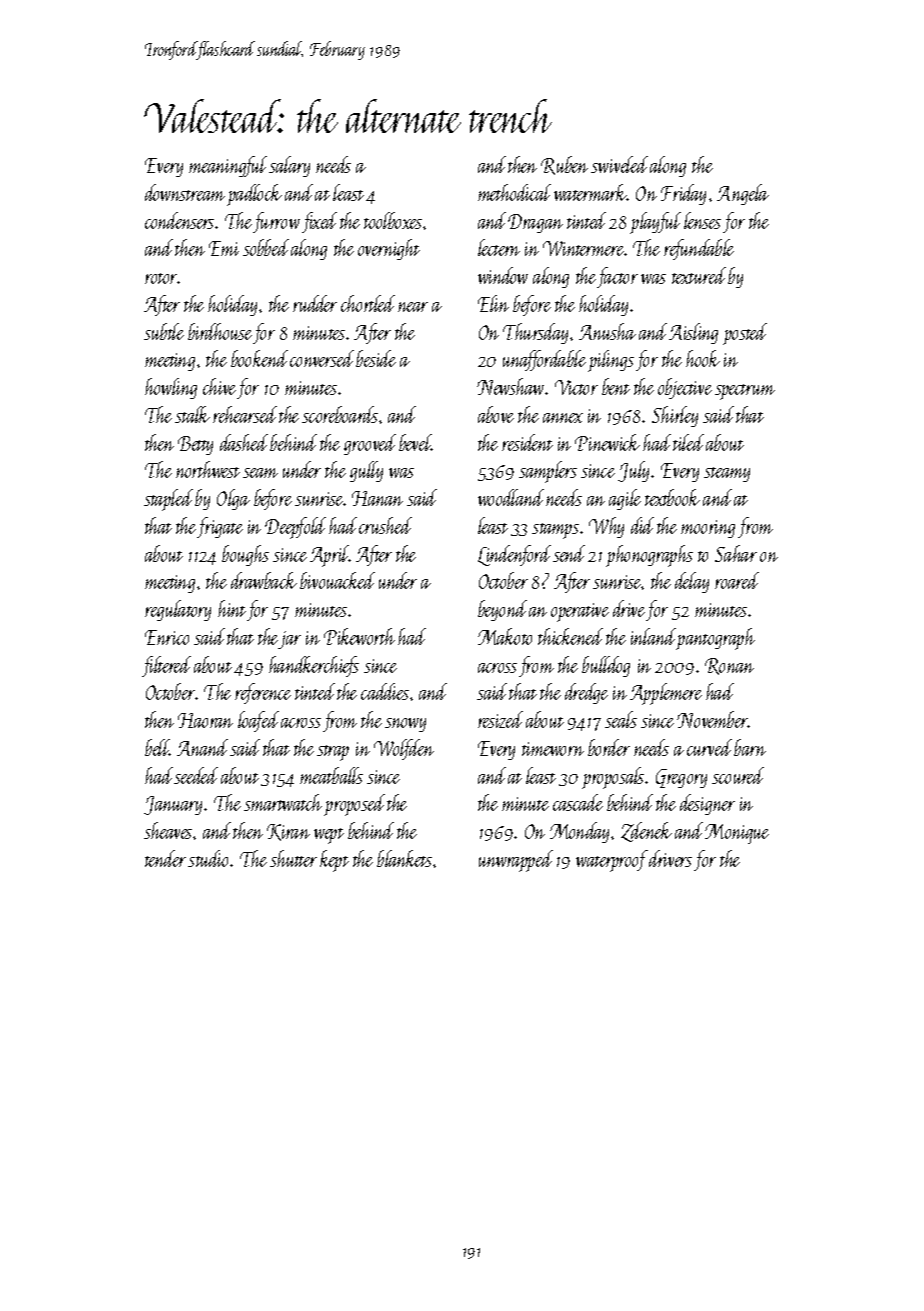 The image size is (924, 1311). I want to click on Lindenford, so click(514, 555).
